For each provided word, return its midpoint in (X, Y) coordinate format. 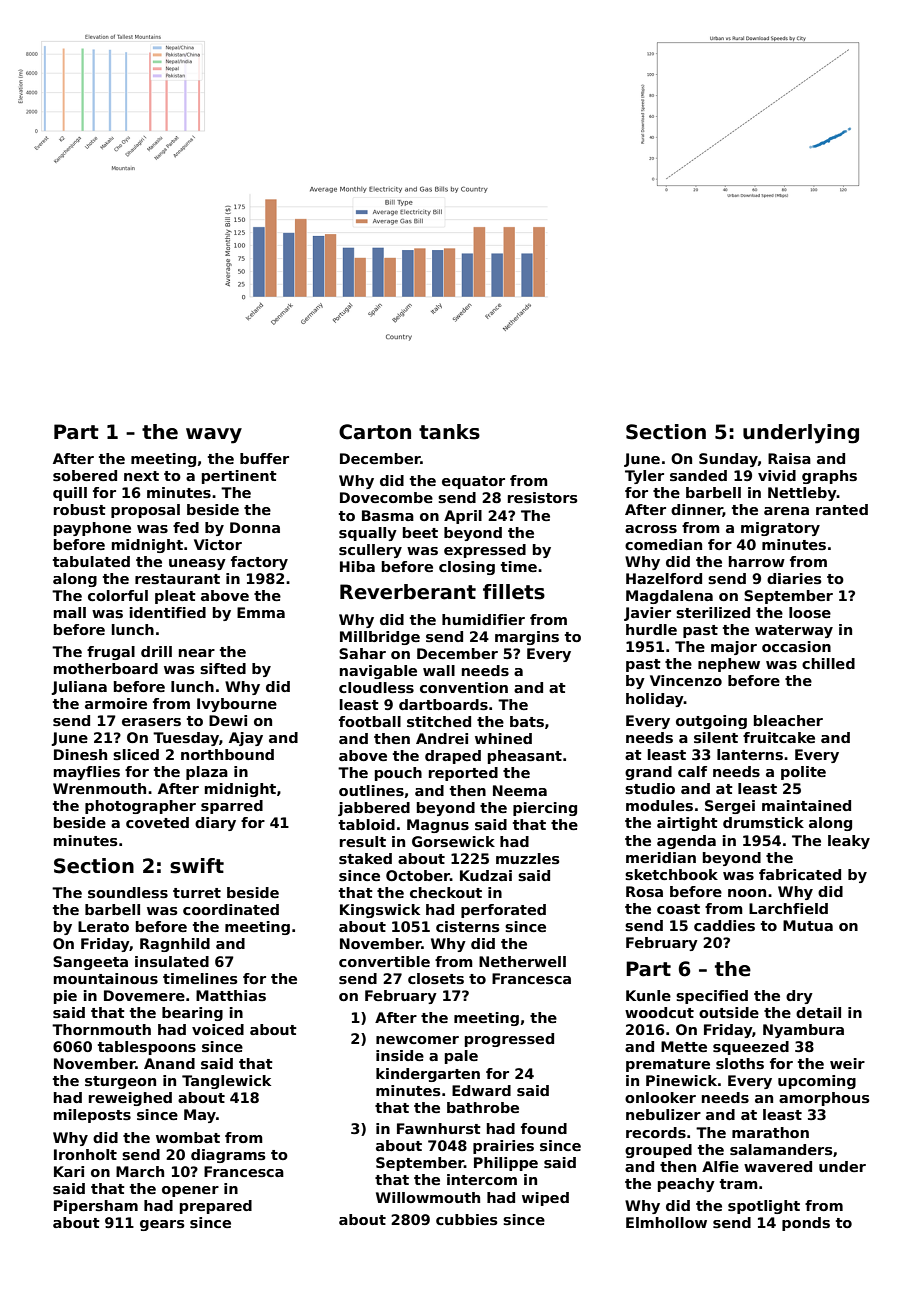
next (141, 476)
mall (70, 612)
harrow (757, 561)
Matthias (231, 995)
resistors (543, 497)
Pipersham (96, 1207)
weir (847, 1063)
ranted (842, 509)
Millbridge (380, 638)
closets (436, 978)
